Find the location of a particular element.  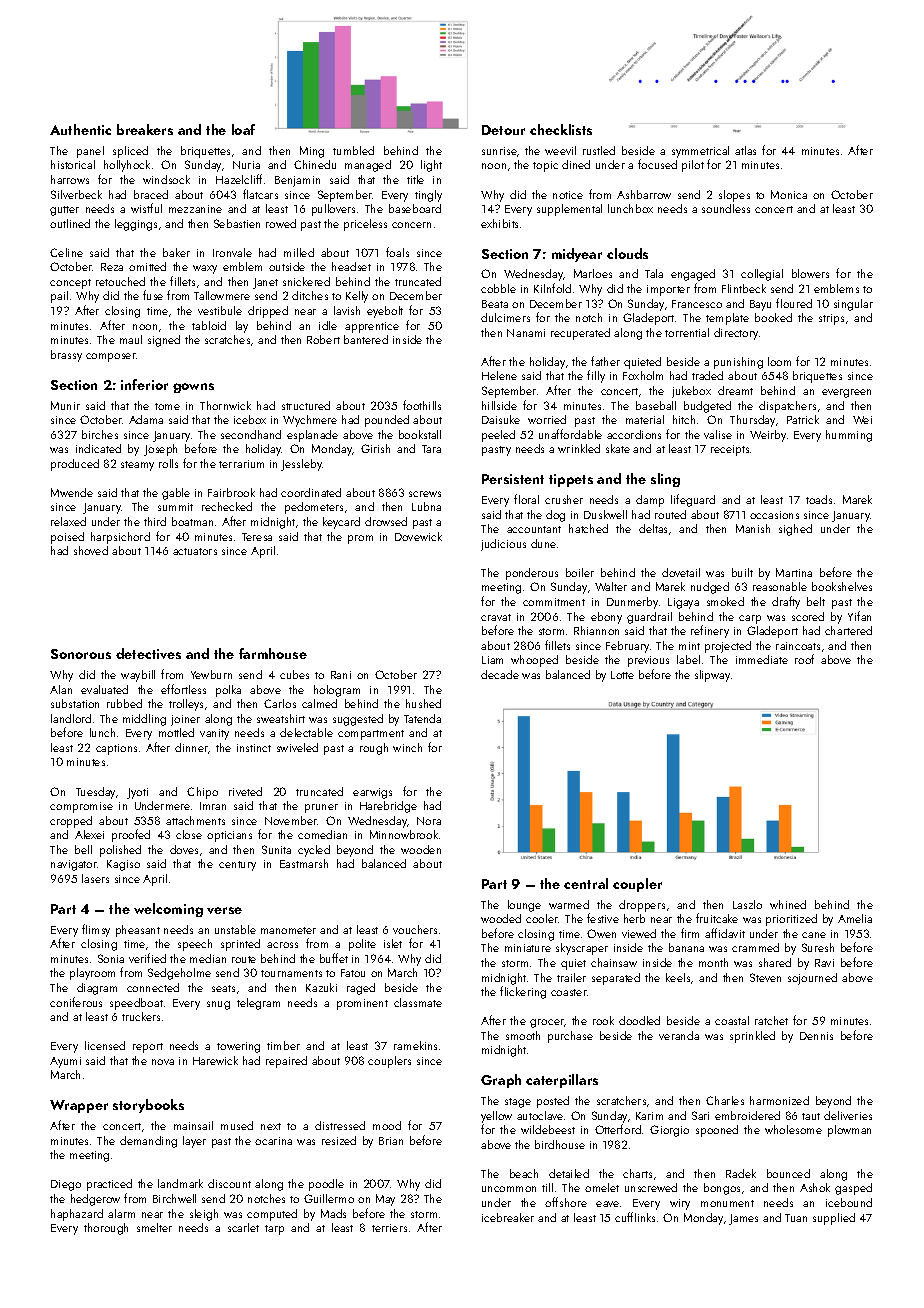

lasers is located at coordinates (95, 878).
